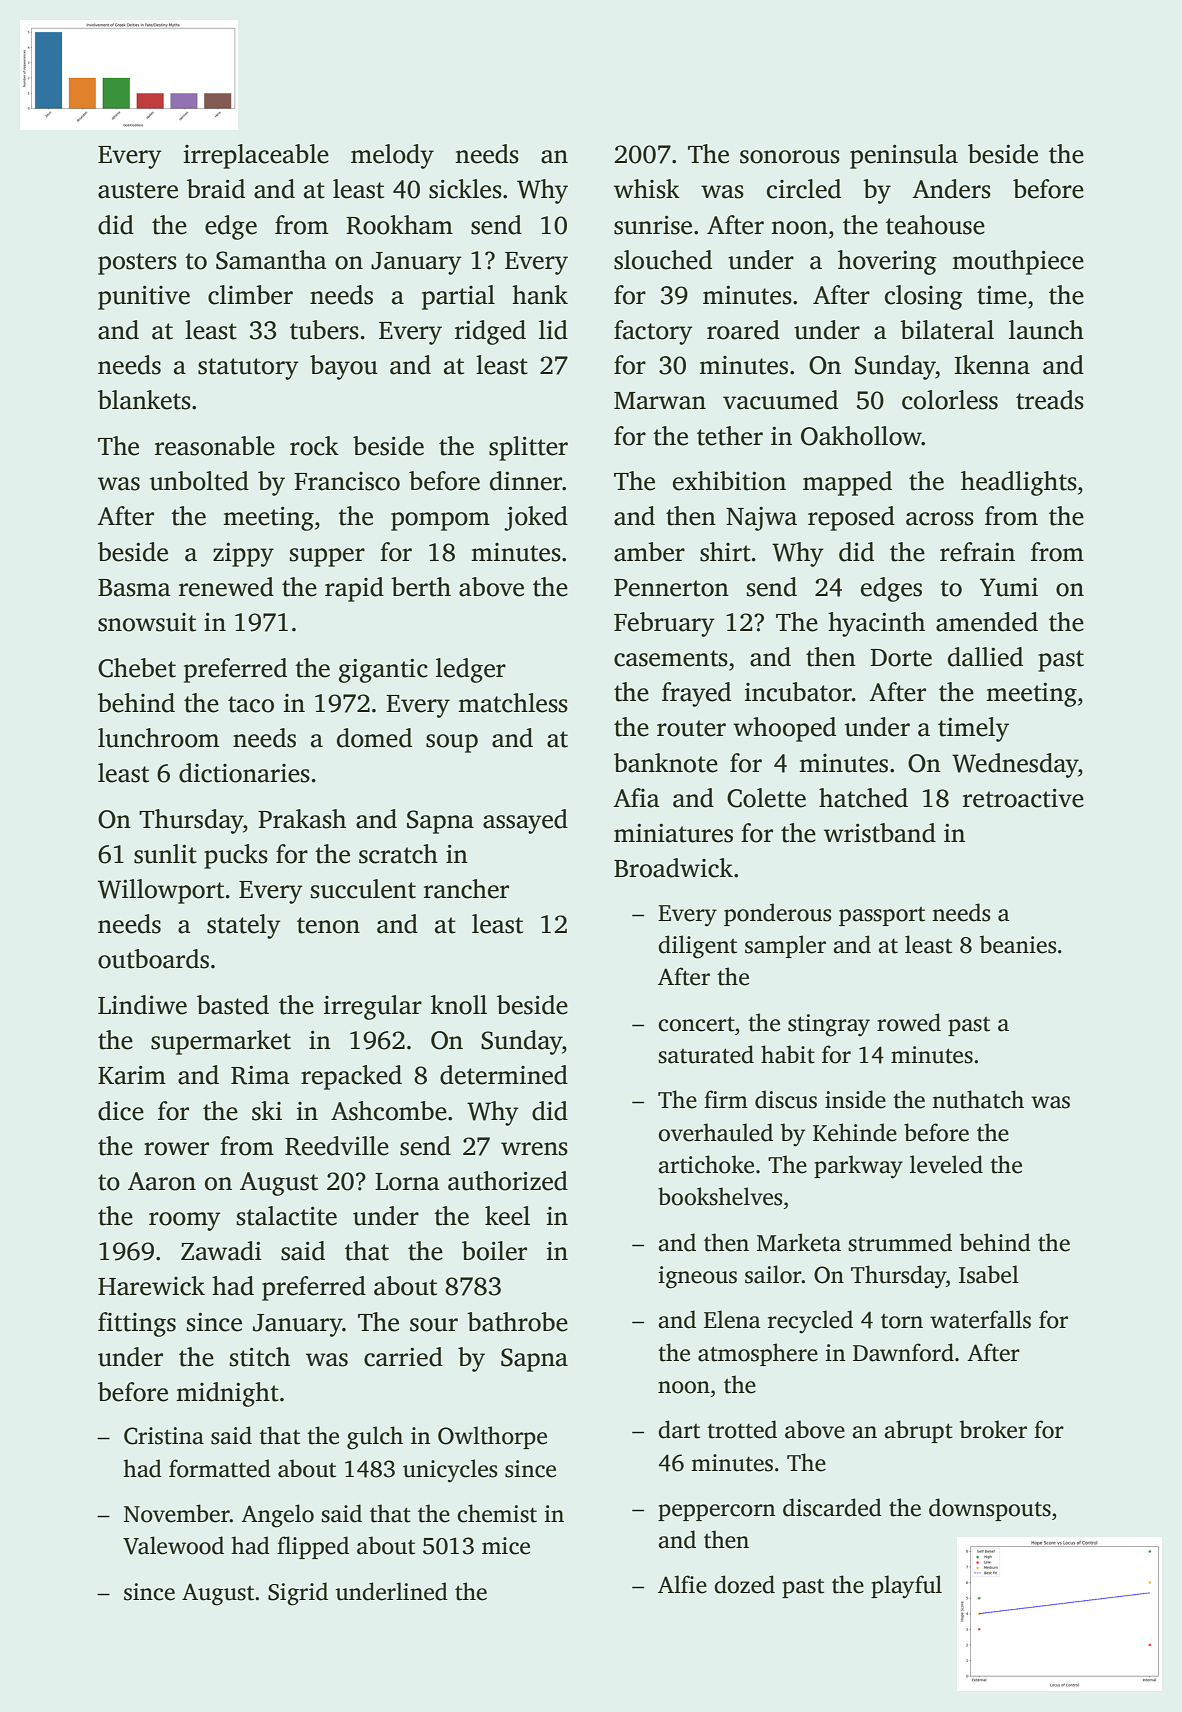 Image resolution: width=1182 pixels, height=1712 pixels. I want to click on rower, so click(176, 1149).
